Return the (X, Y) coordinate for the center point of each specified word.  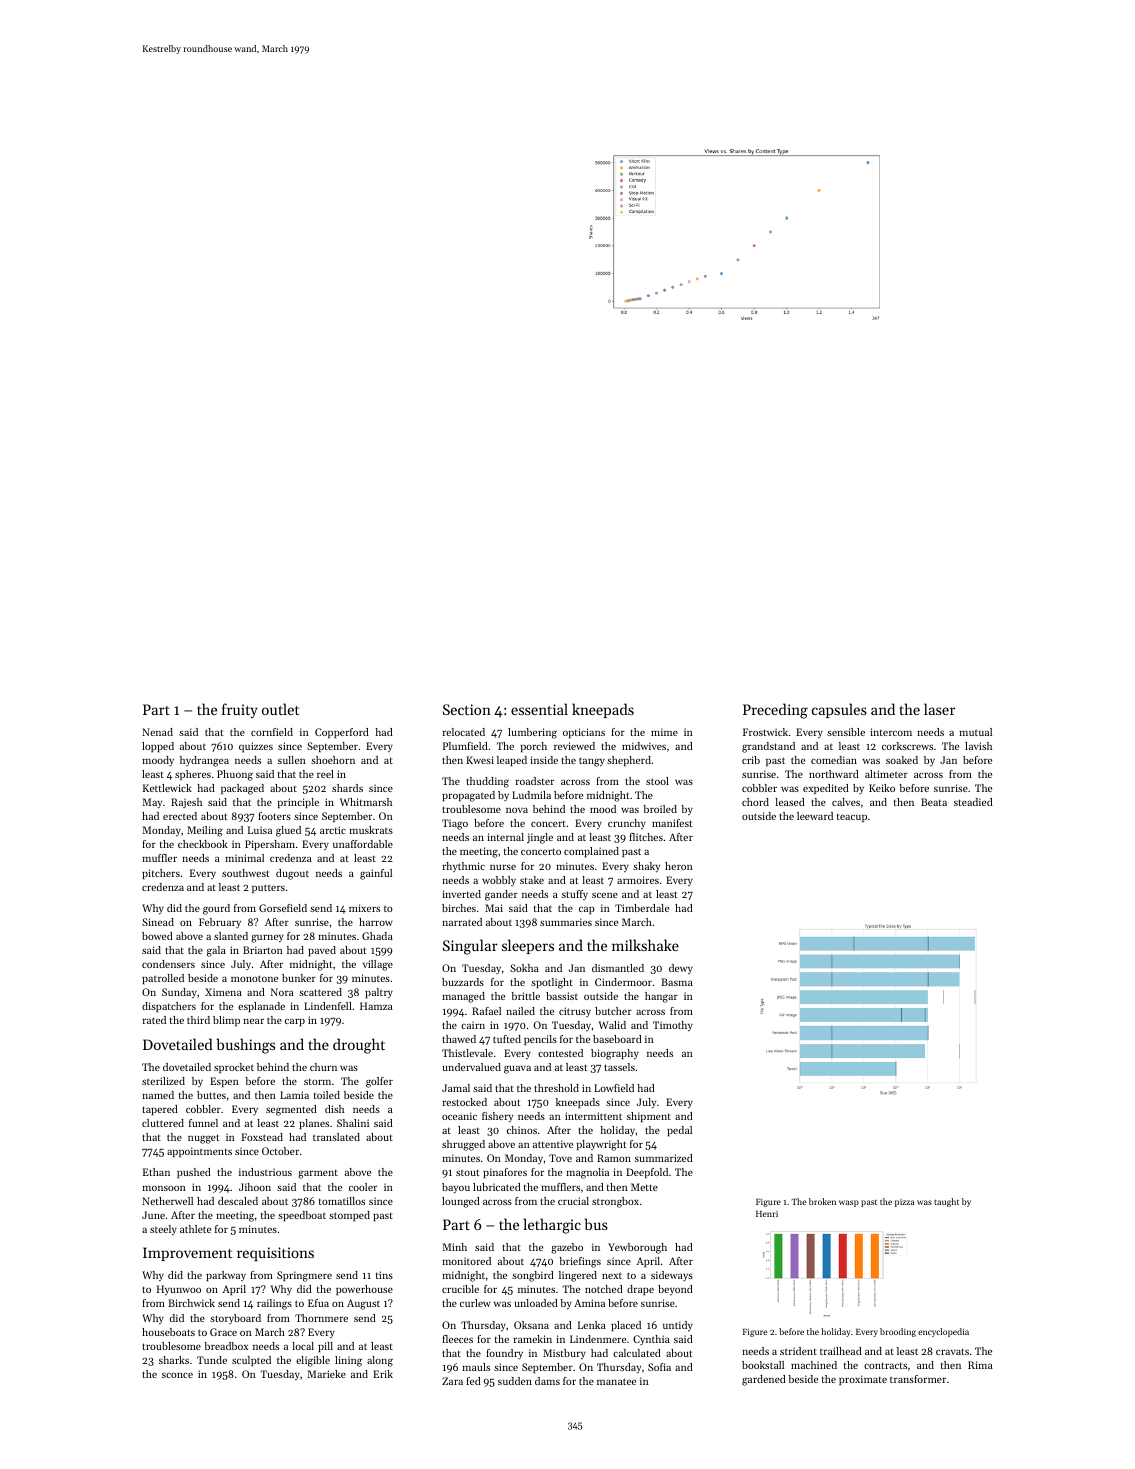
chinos (522, 1130)
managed (463, 997)
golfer (379, 1082)
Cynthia (651, 1340)
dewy (681, 969)
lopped (158, 747)
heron (679, 866)
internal (505, 837)
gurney (267, 939)
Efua (318, 1303)
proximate (863, 1380)
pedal (679, 1131)
